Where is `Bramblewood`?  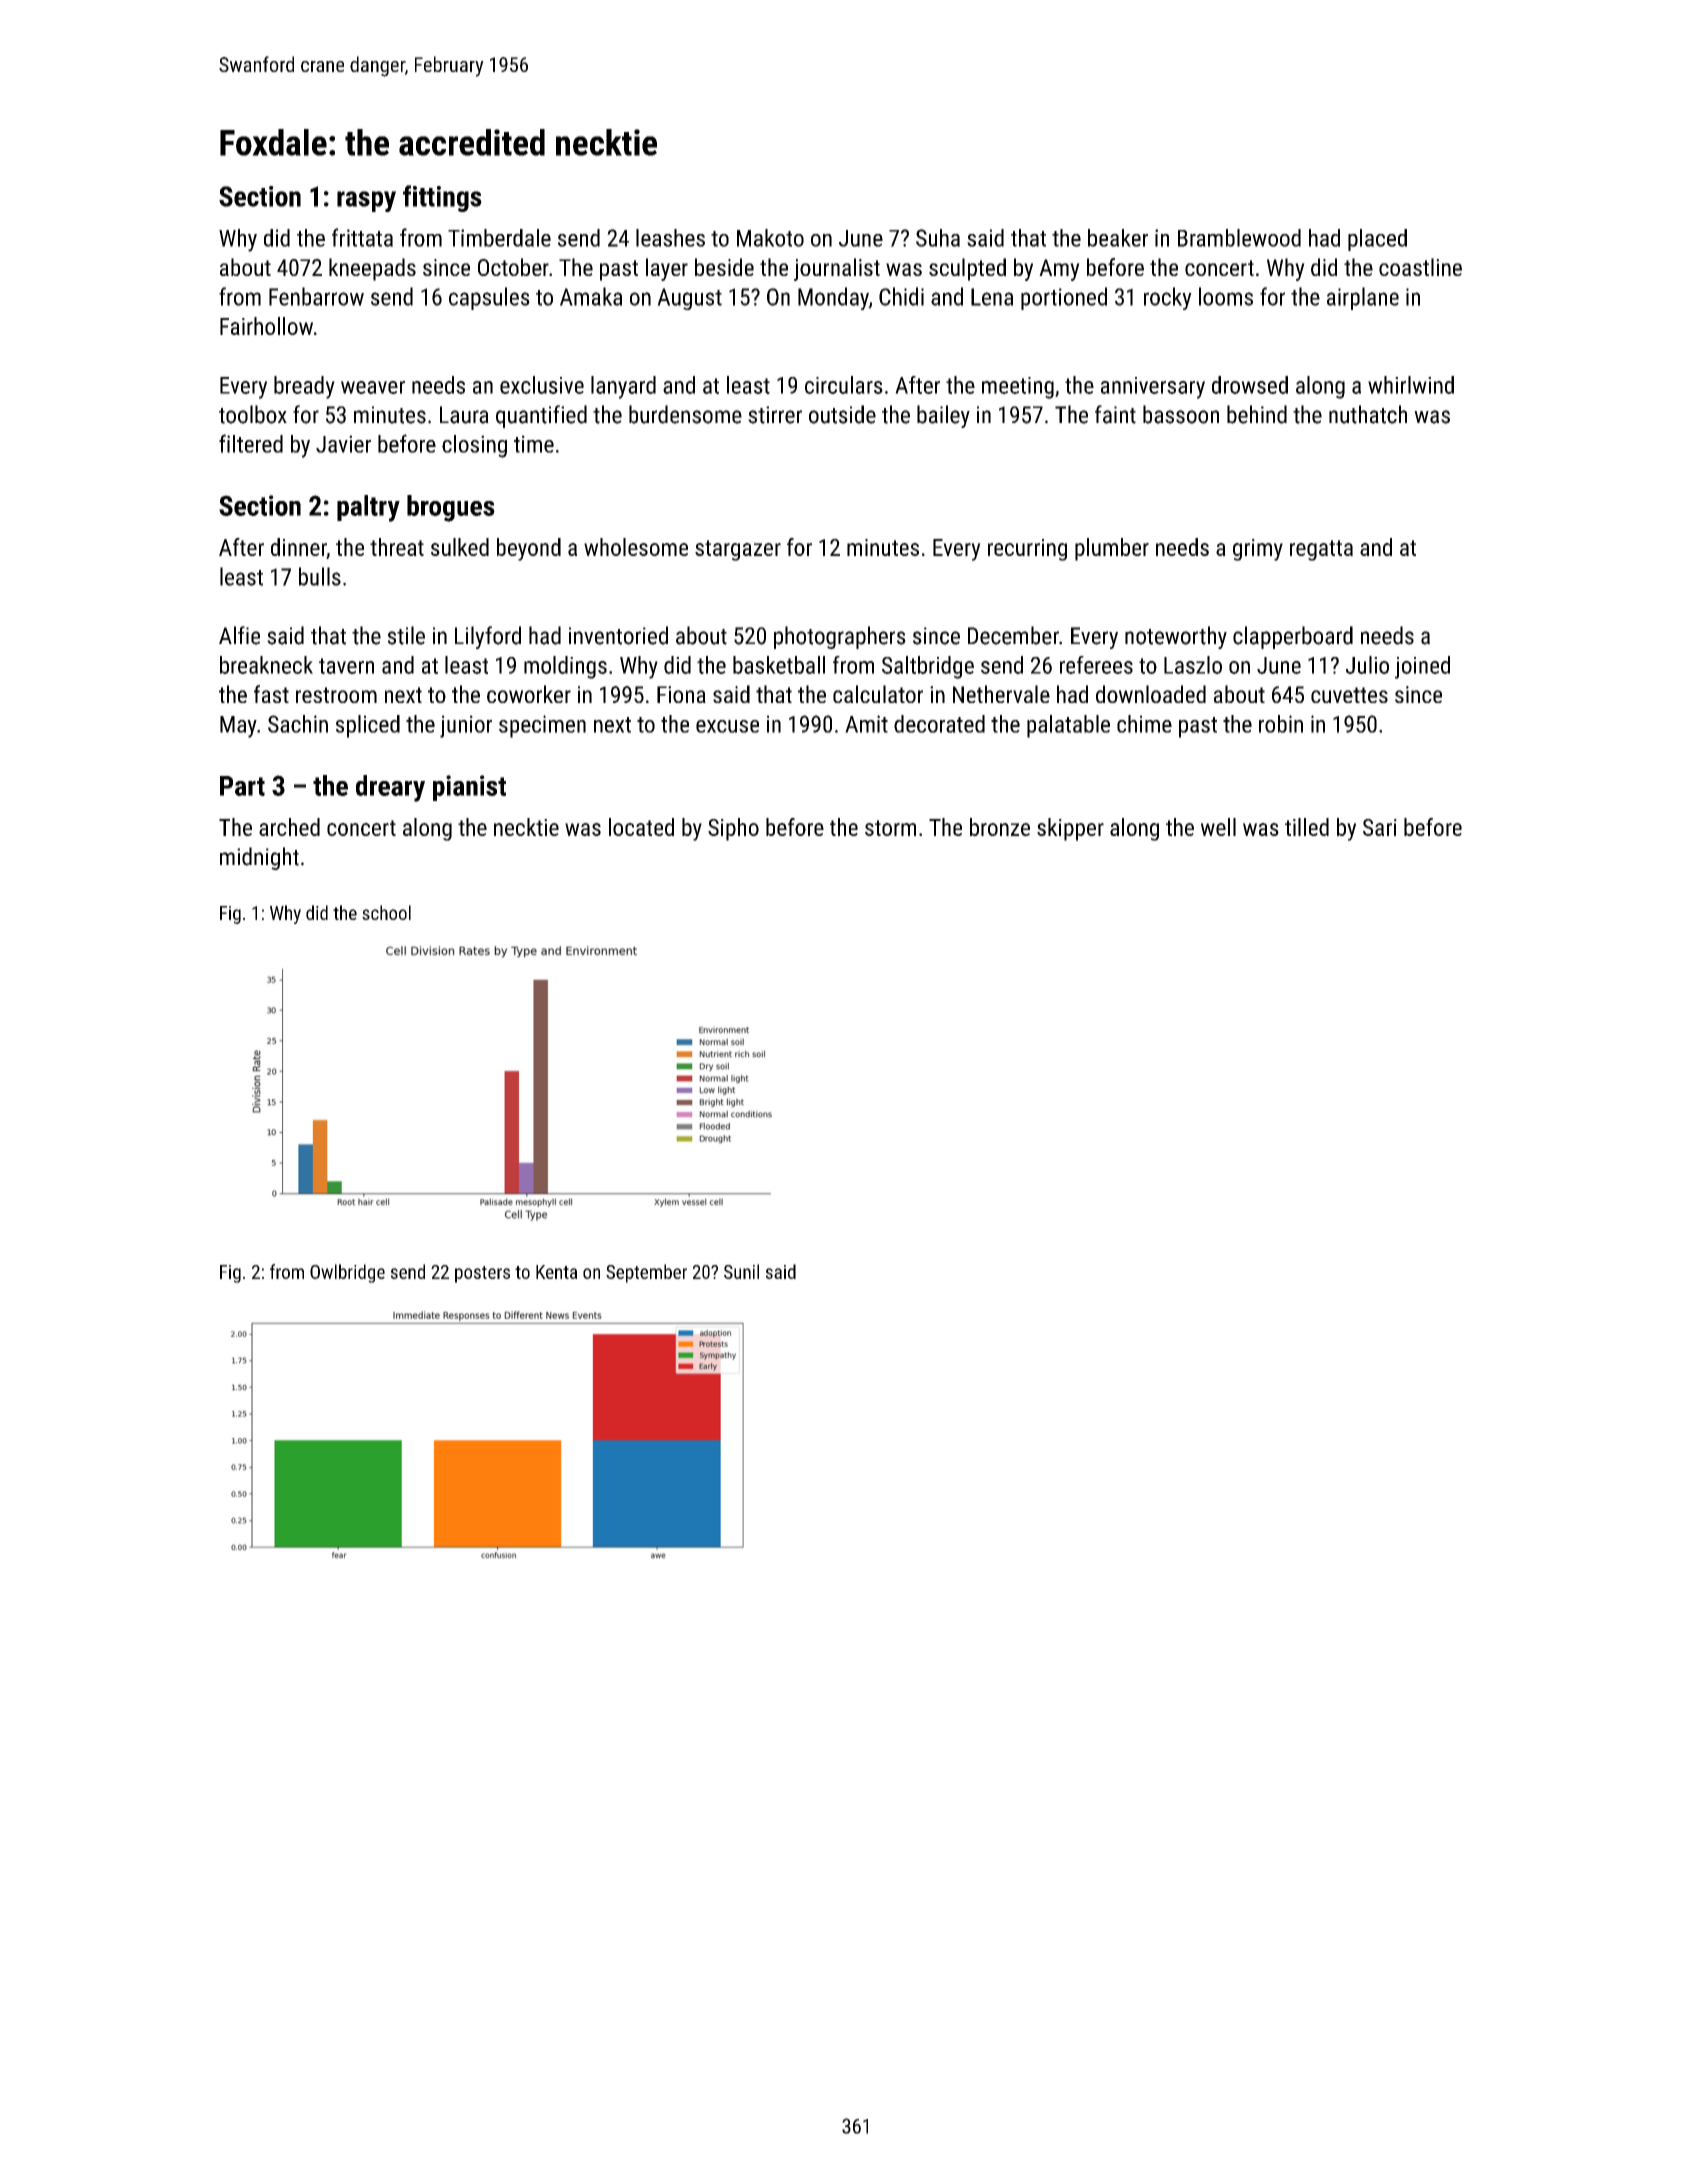 Bramblewood is located at coordinates (1239, 238).
